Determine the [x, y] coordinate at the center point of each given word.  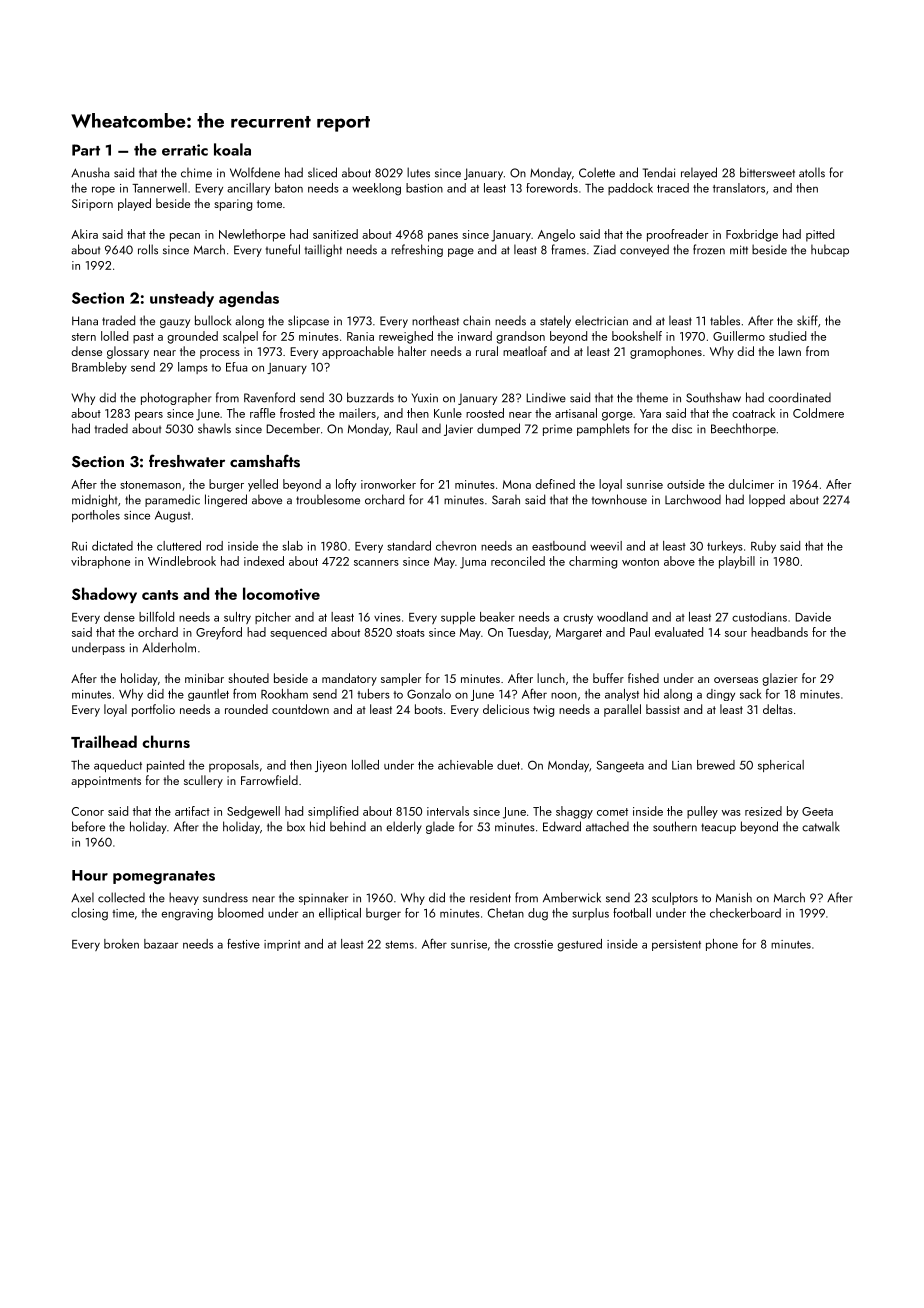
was [731, 813]
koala [232, 149]
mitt [739, 249]
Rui [79, 546]
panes [443, 237]
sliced [322, 172]
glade [440, 828]
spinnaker [323, 898]
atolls [812, 173]
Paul [640, 632]
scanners [376, 563]
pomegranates [164, 877]
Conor [88, 811]
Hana [85, 321]
